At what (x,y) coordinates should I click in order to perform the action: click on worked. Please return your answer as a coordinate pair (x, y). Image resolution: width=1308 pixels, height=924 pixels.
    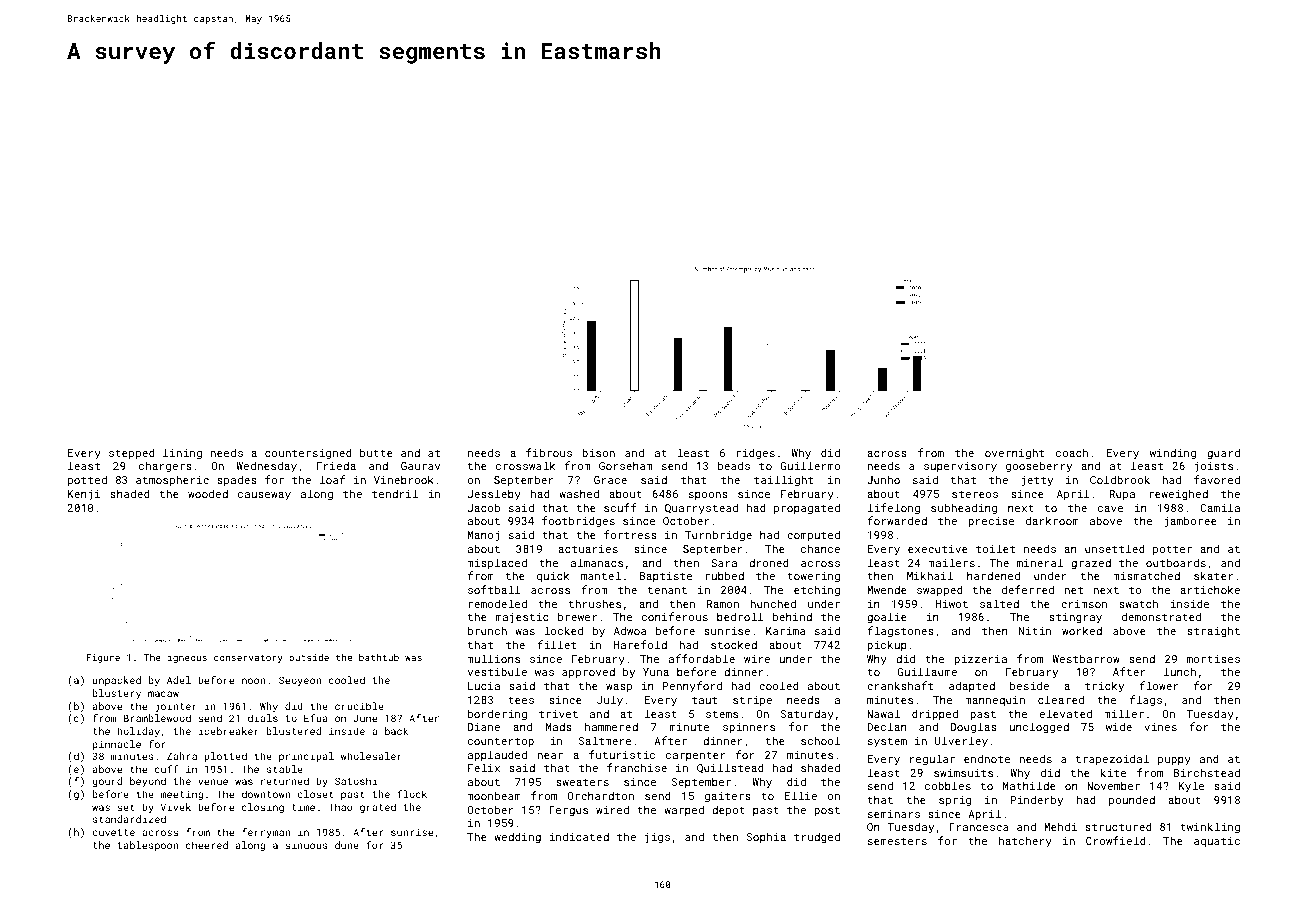
    Looking at the image, I should click on (1082, 630).
